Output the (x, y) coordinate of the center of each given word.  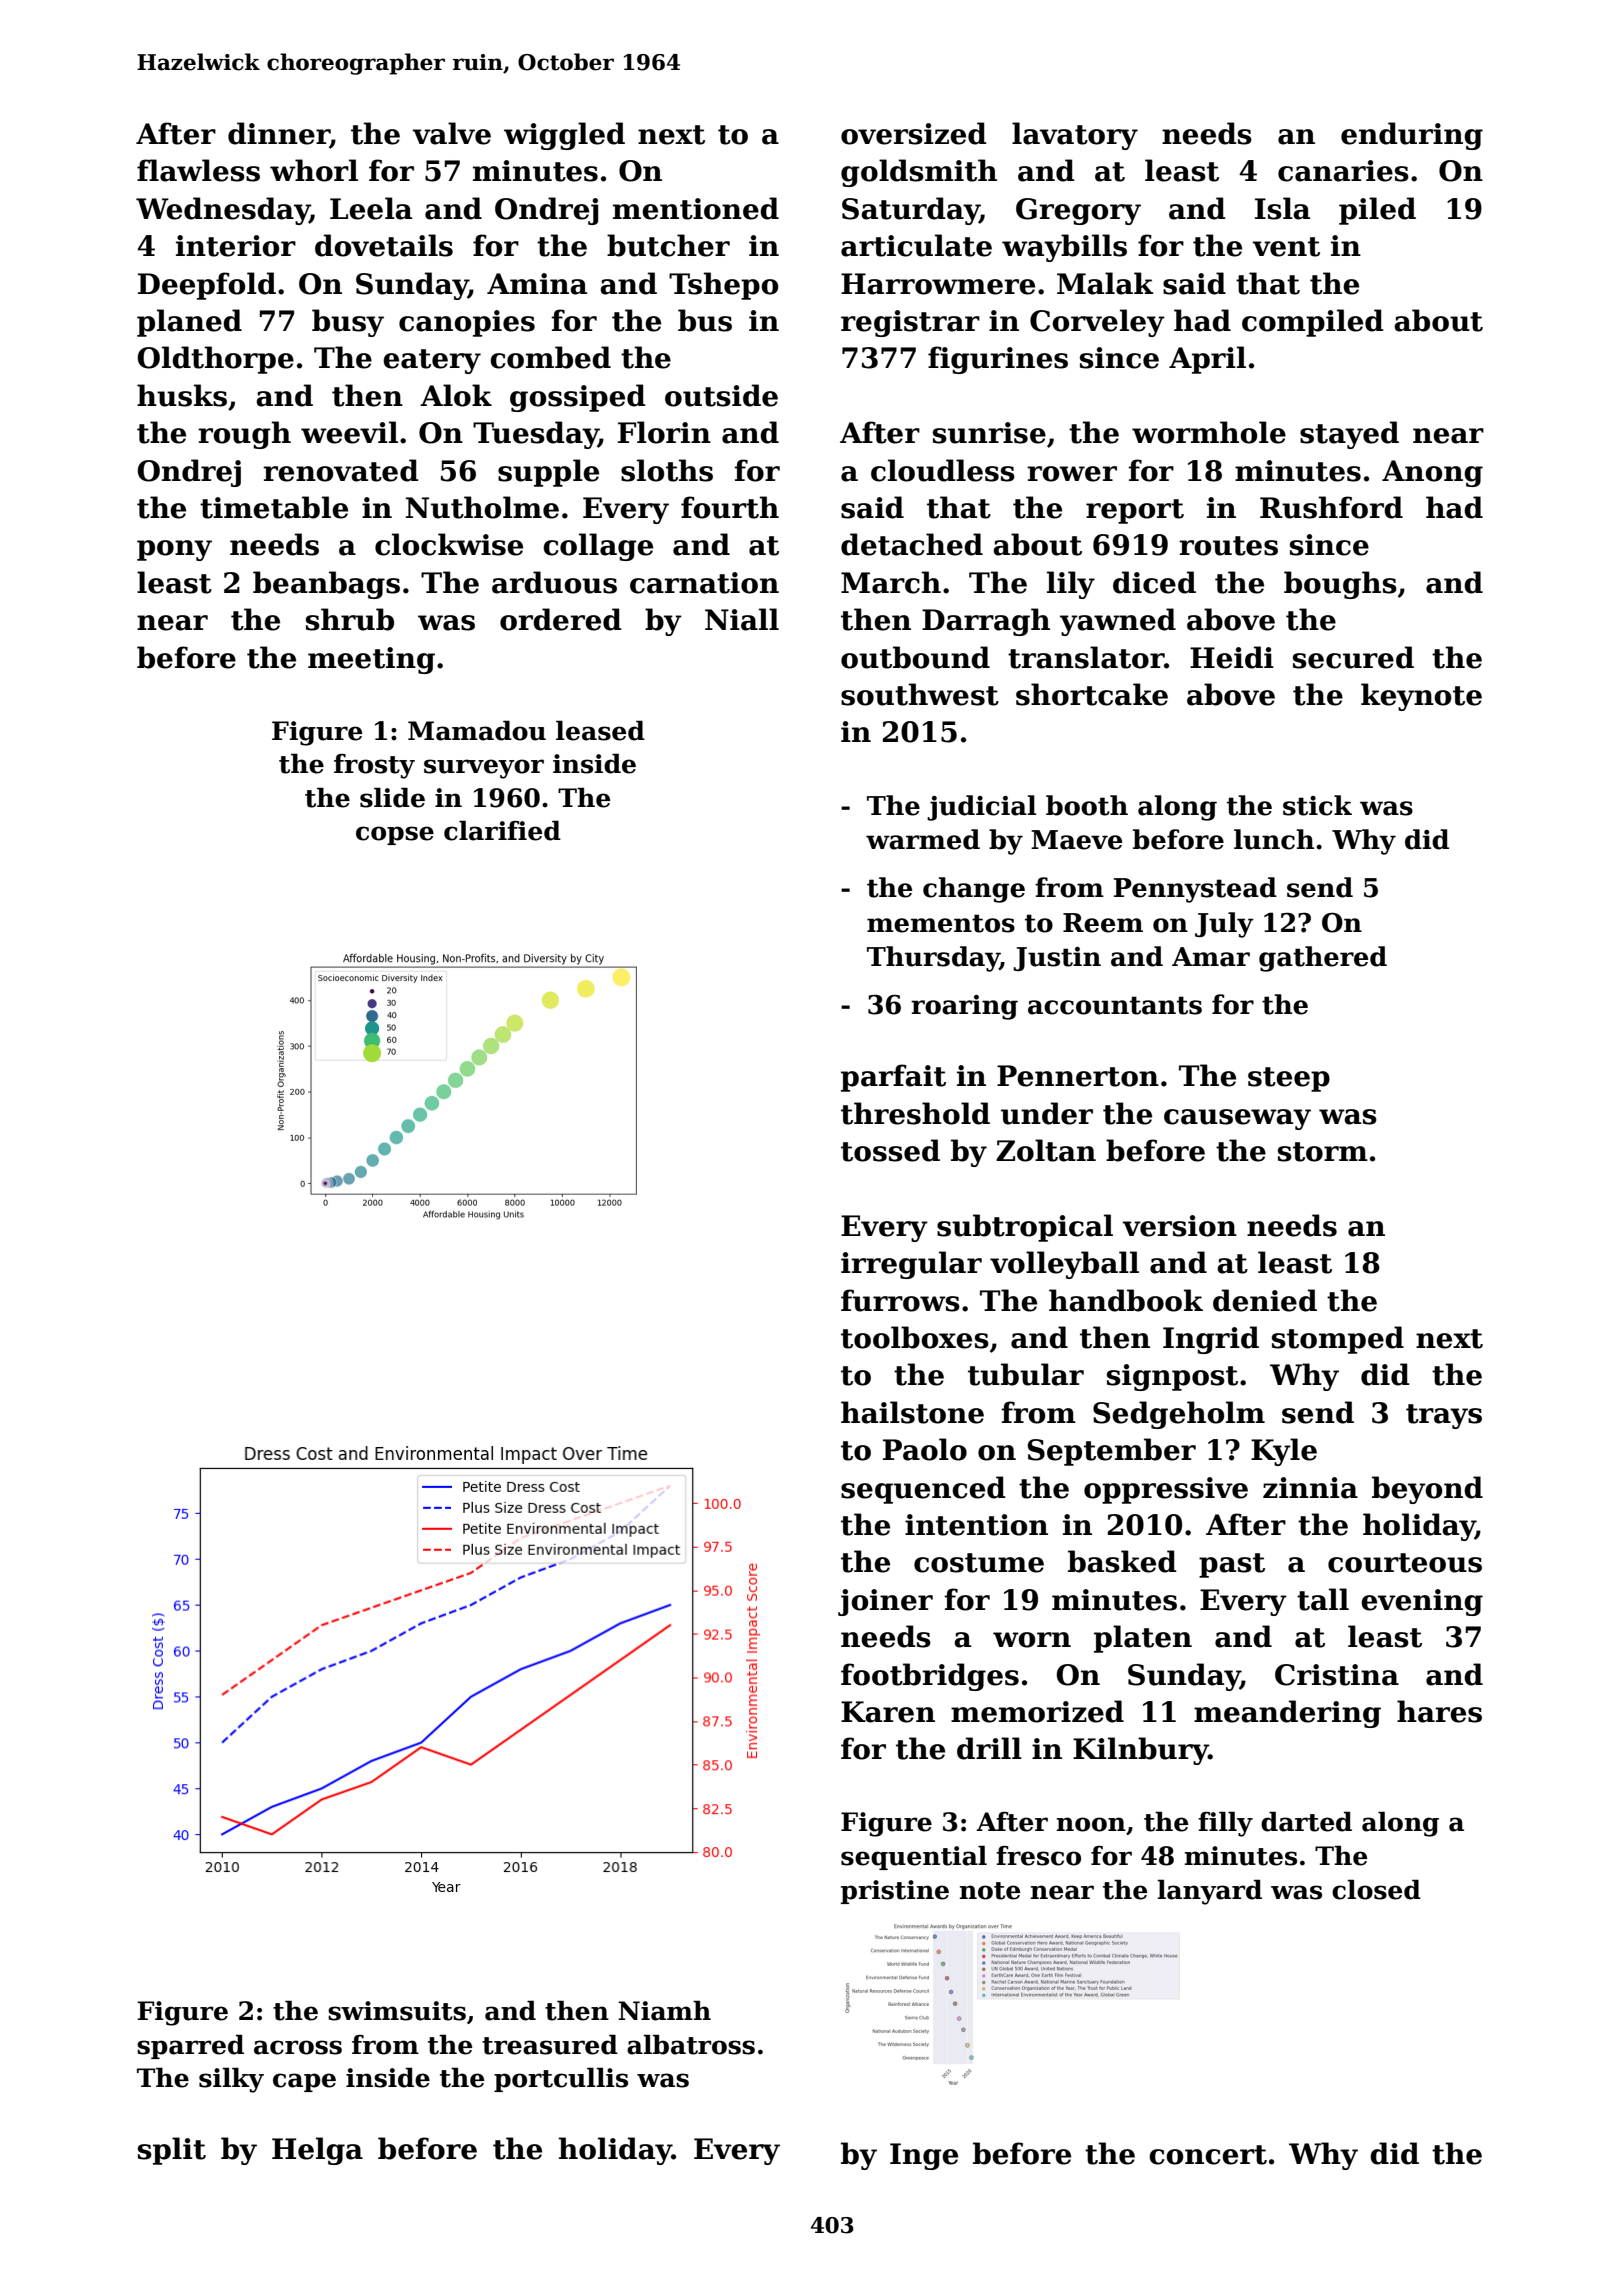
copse (395, 835)
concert (1208, 2155)
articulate (916, 245)
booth (1087, 805)
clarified (502, 830)
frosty (374, 766)
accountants (1115, 1005)
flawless (198, 170)
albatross (691, 2044)
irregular (911, 1265)
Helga (317, 2151)
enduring (1412, 136)
